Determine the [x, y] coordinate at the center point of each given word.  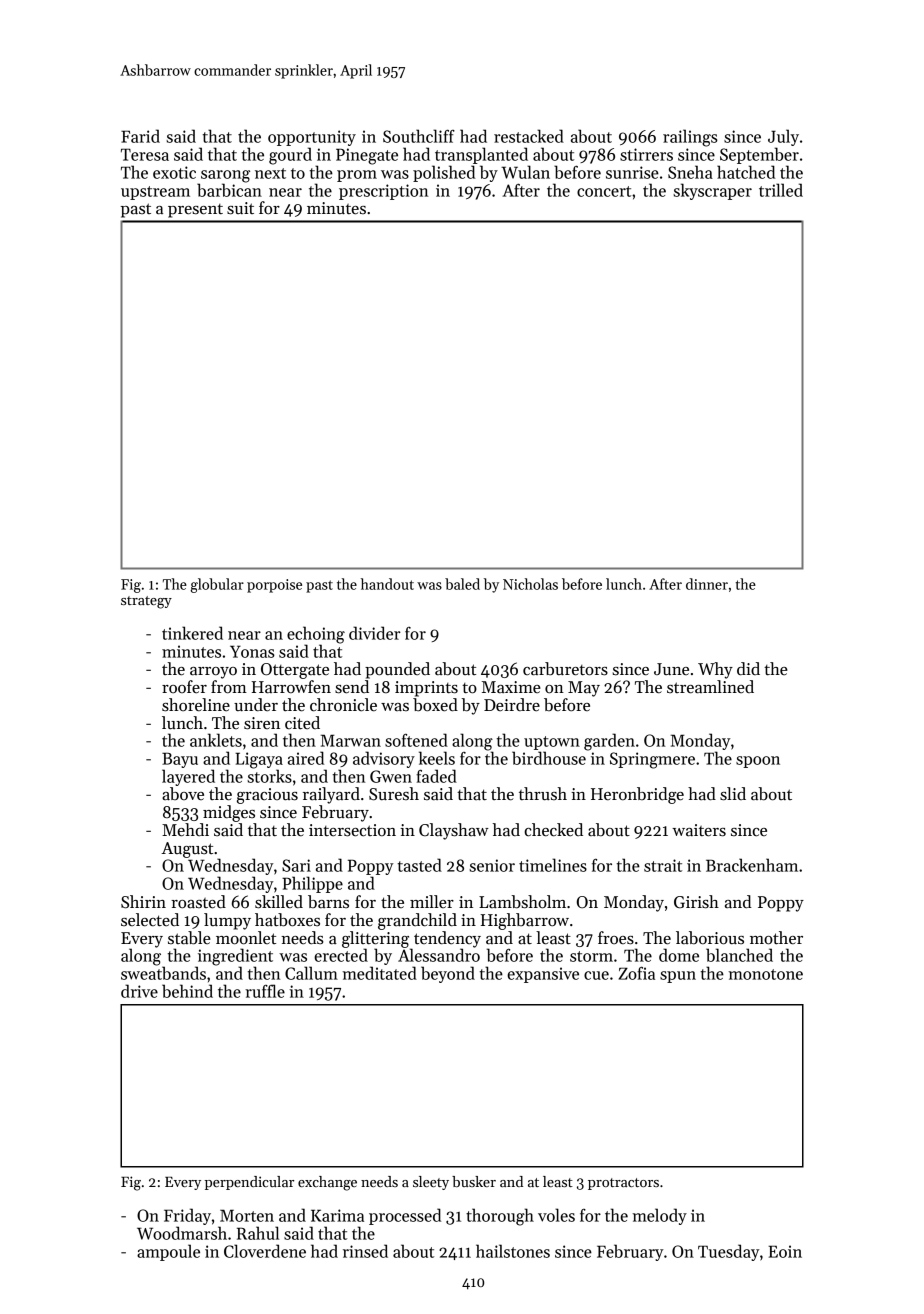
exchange [327, 1183]
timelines [553, 865]
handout [387, 584]
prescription [383, 192]
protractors [623, 1184]
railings [690, 138]
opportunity [312, 138]
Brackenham [752, 865]
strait [663, 865]
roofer [184, 687]
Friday [187, 1216]
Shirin [143, 902]
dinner [707, 584]
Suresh [394, 794]
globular [217, 585]
